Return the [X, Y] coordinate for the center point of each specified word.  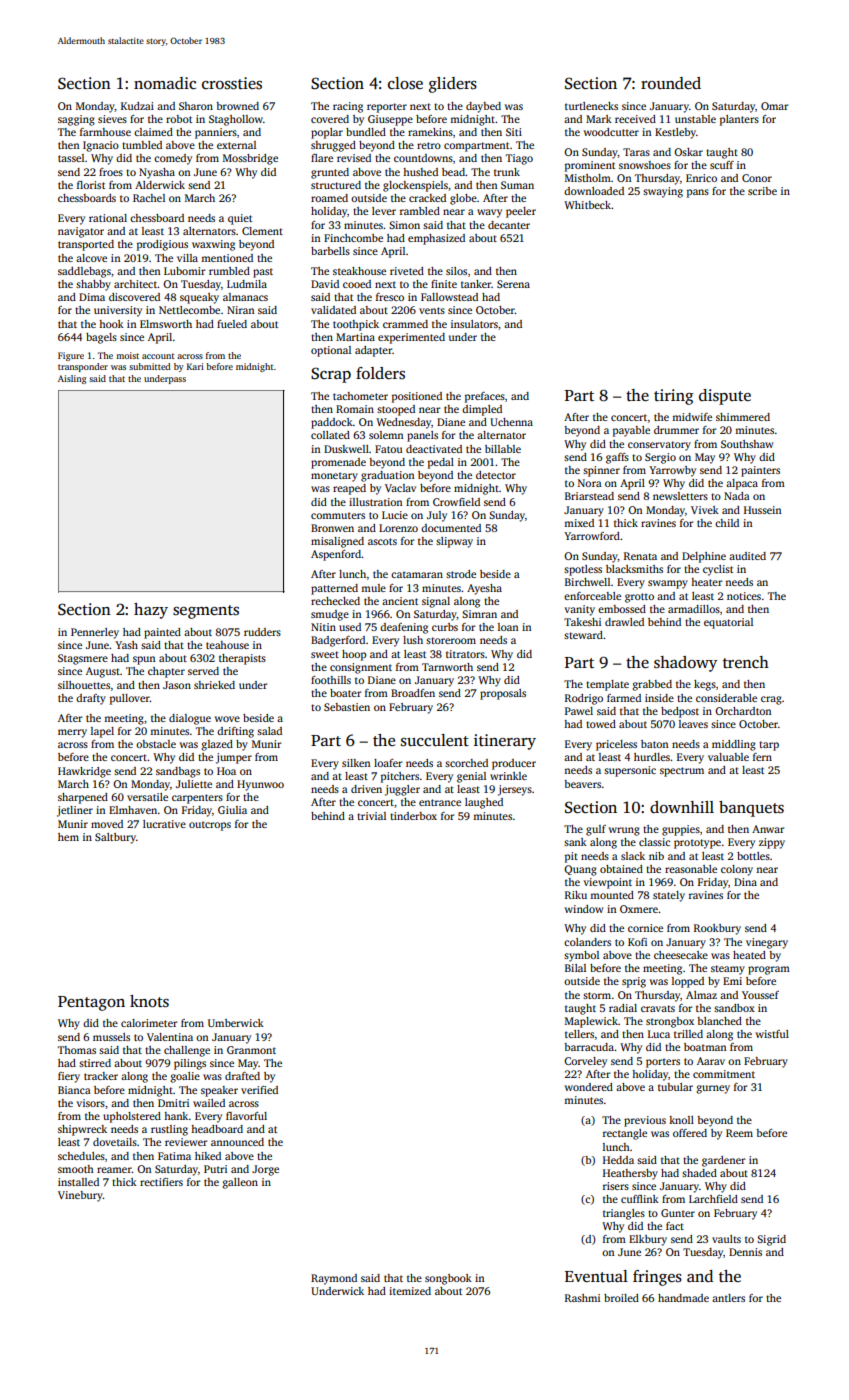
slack [633, 856]
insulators [474, 324]
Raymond [334, 1279]
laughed [484, 803]
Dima [92, 297]
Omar [774, 106]
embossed [622, 609]
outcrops [210, 826]
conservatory [659, 446]
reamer [114, 1170]
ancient [400, 601]
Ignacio [101, 146]
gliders [453, 85]
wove [227, 719]
